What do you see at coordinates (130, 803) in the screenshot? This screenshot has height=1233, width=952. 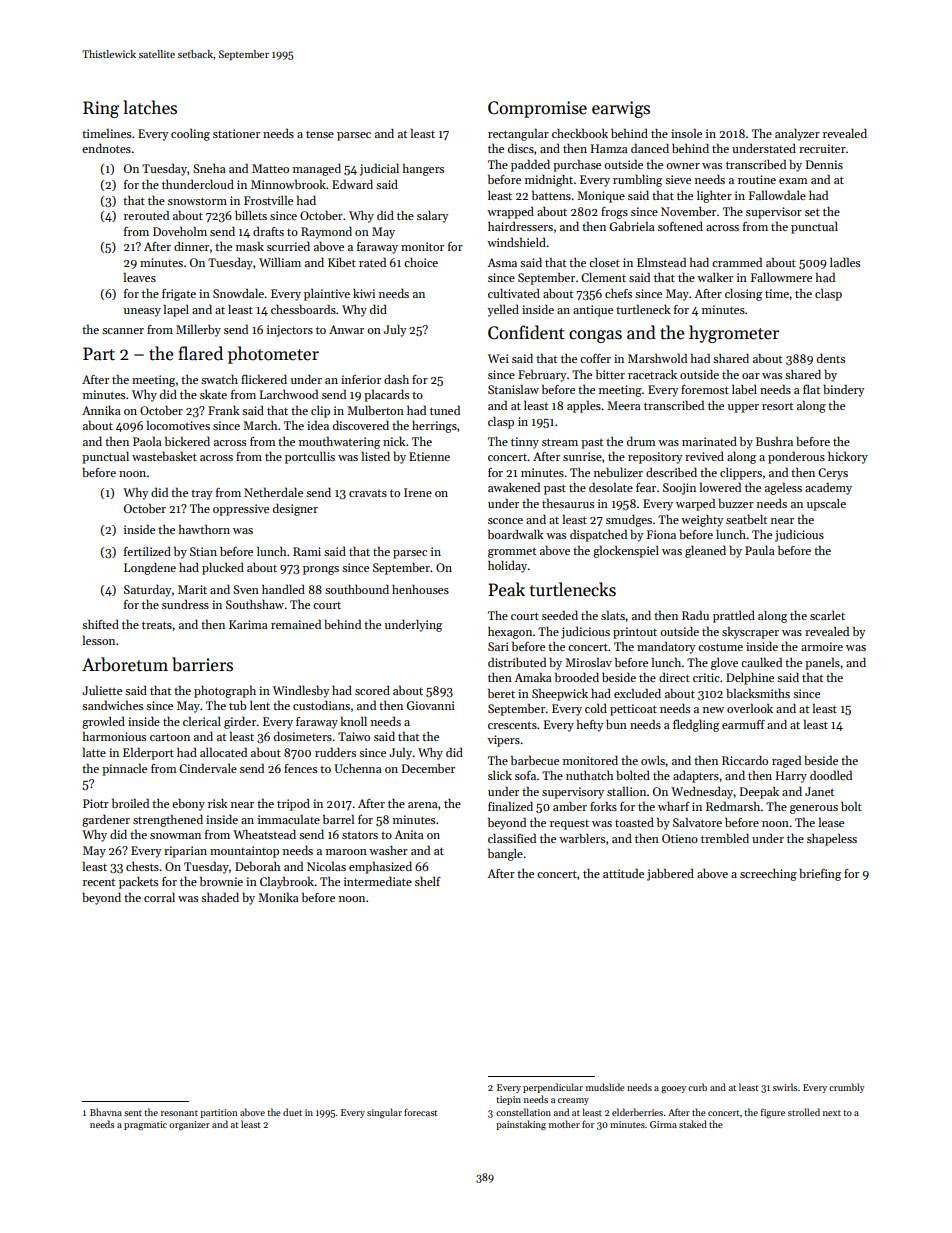 I see `broiled` at bounding box center [130, 803].
